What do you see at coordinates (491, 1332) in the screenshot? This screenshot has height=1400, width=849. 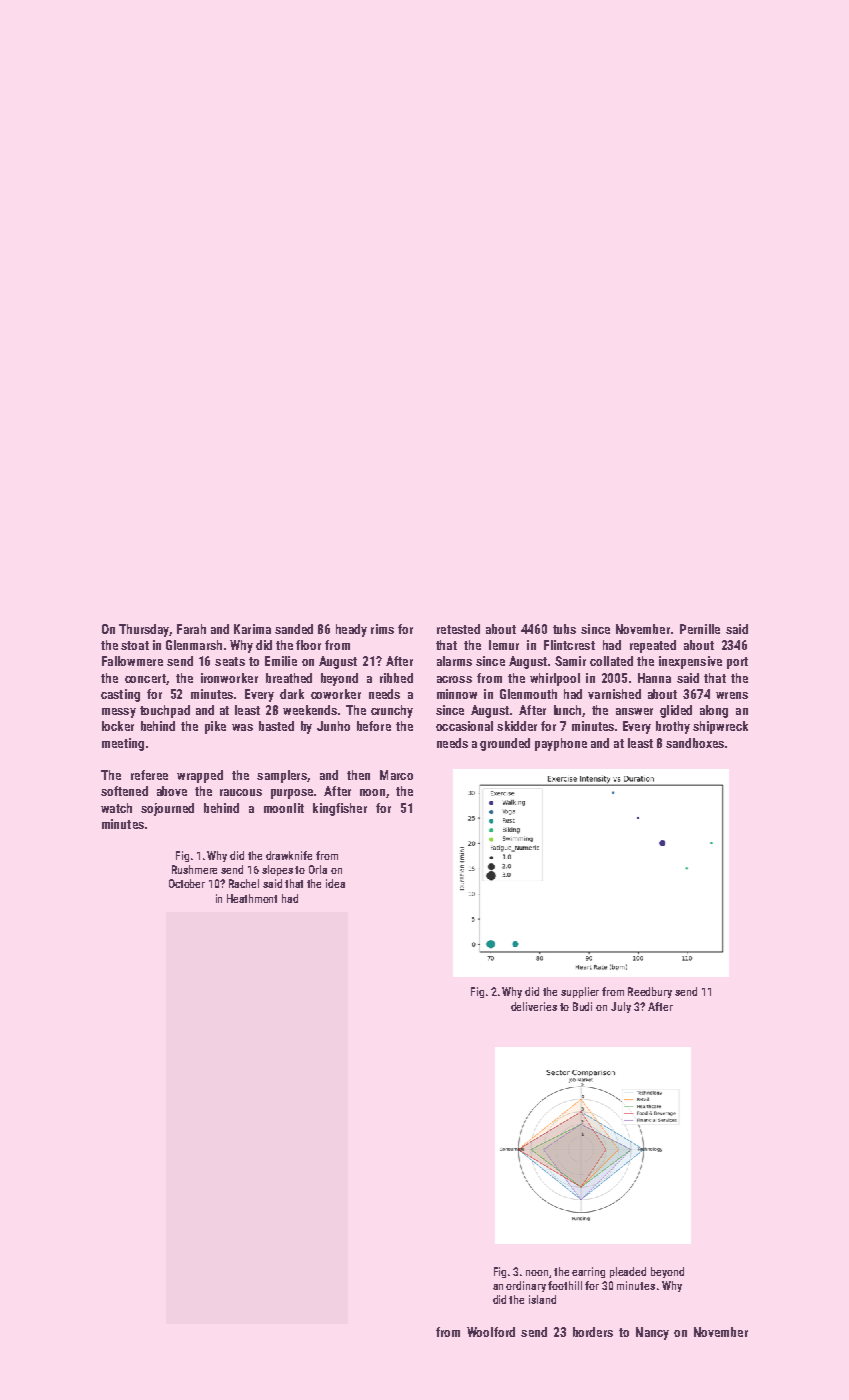 I see `Woolford` at bounding box center [491, 1332].
